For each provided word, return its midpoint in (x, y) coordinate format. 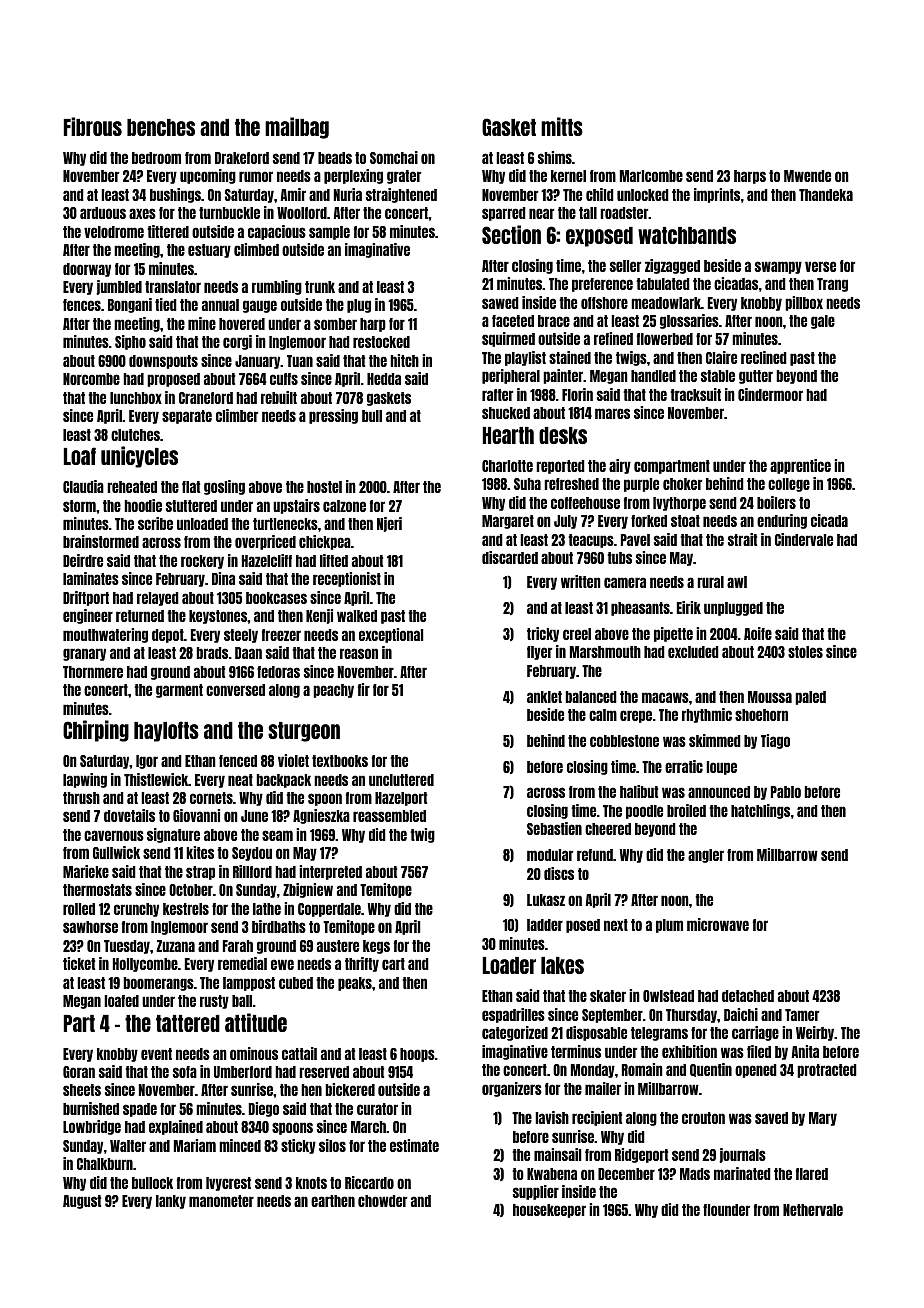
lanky (171, 1202)
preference (602, 285)
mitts (562, 126)
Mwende (807, 176)
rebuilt (279, 397)
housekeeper (549, 1211)
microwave (718, 924)
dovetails (129, 815)
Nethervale (813, 1210)
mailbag (297, 128)
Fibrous (93, 126)
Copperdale (329, 910)
